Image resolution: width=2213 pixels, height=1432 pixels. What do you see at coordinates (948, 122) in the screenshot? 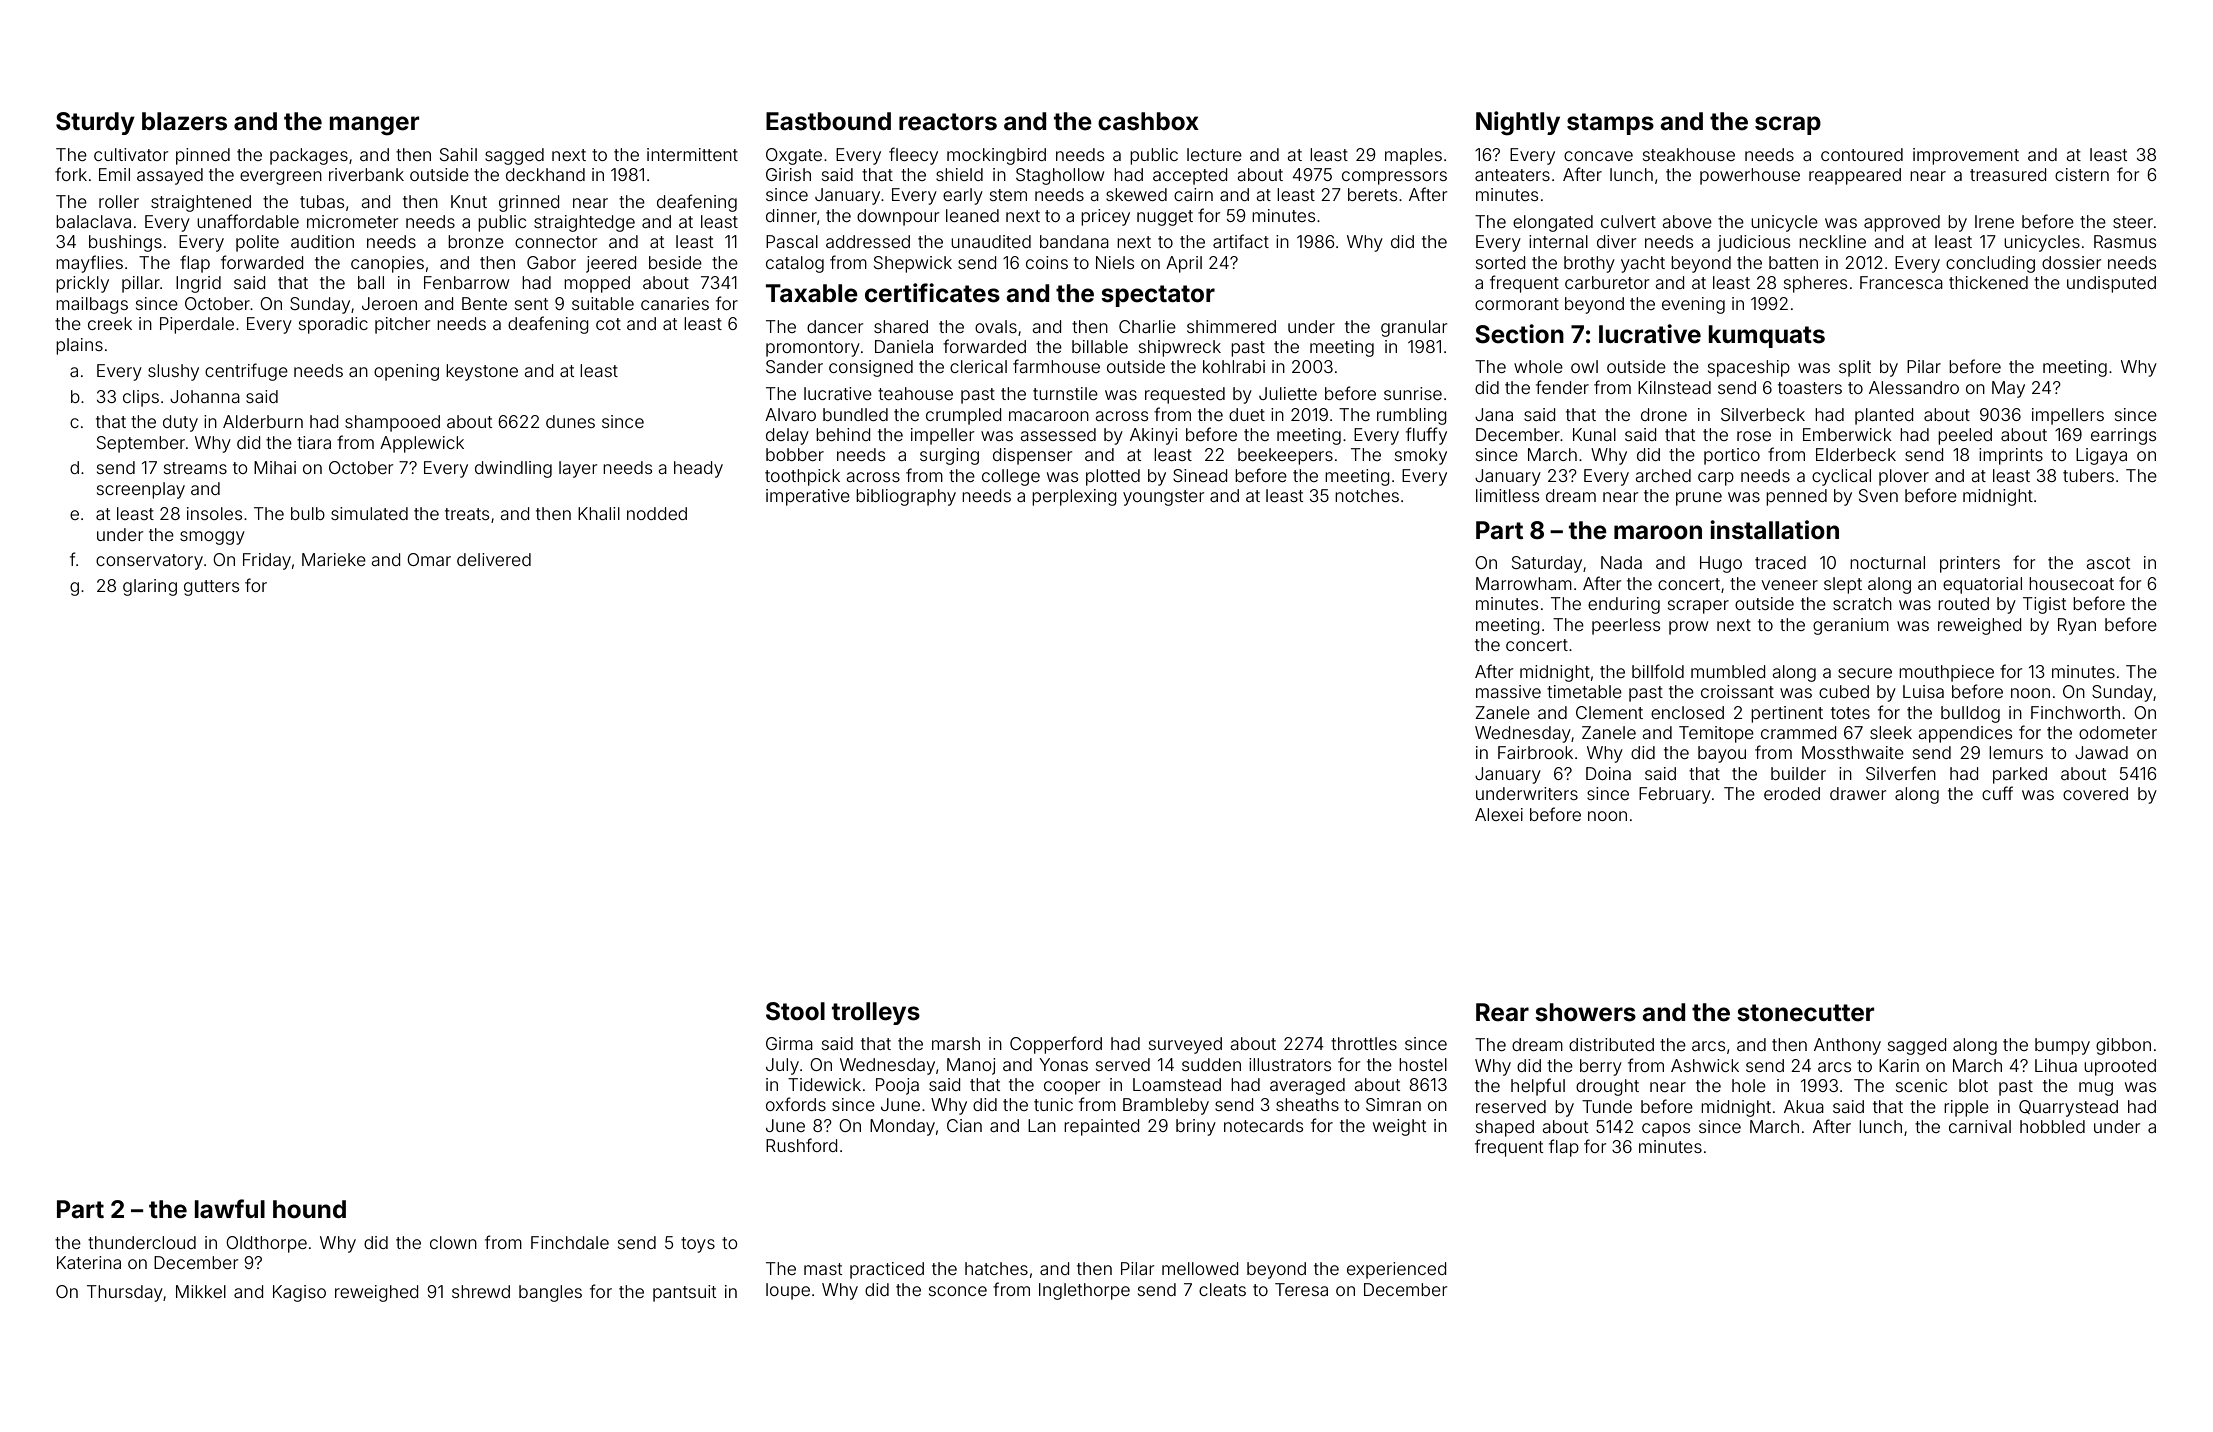
I see `reactors` at bounding box center [948, 122].
